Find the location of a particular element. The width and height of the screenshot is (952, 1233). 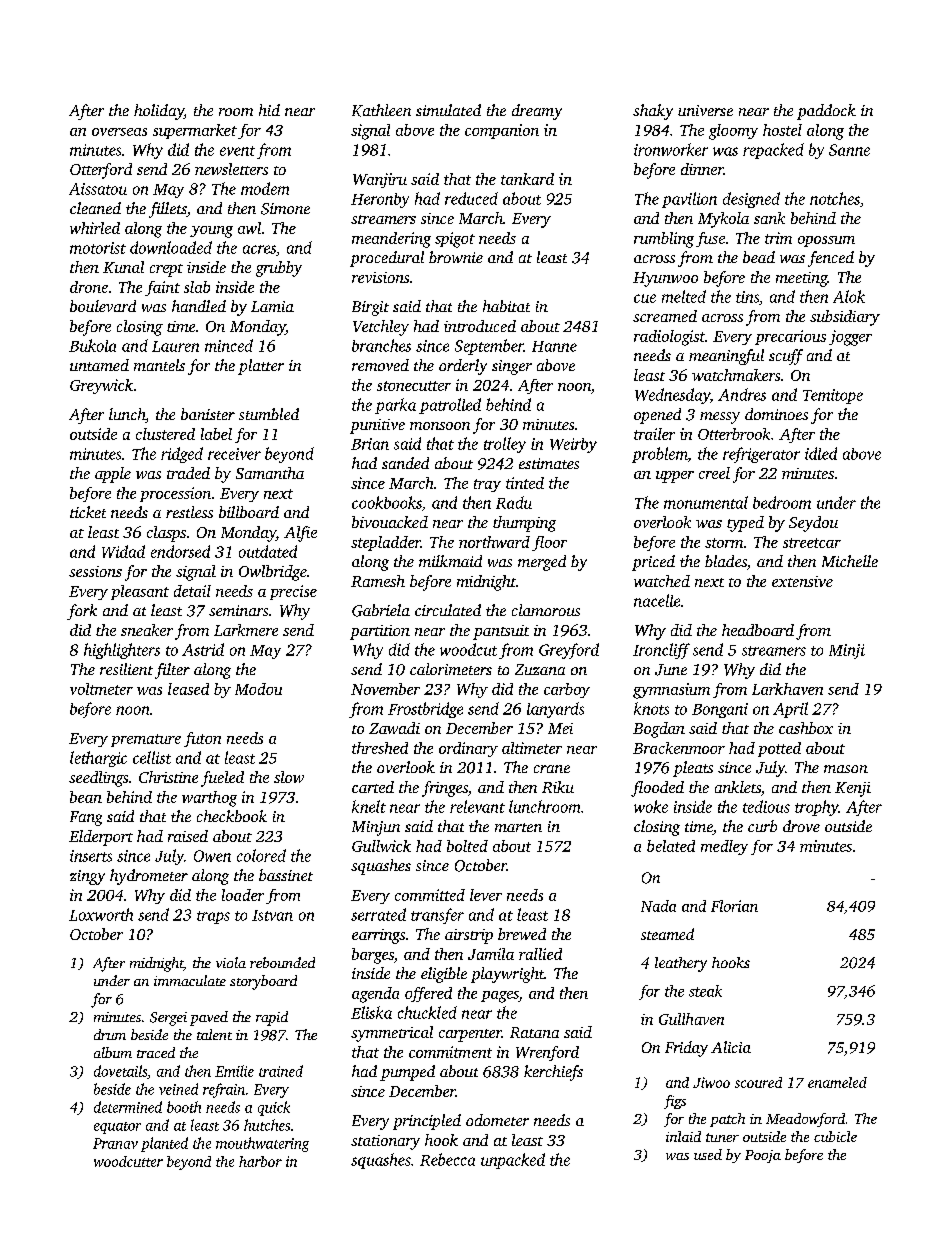

Weirby is located at coordinates (573, 445).
